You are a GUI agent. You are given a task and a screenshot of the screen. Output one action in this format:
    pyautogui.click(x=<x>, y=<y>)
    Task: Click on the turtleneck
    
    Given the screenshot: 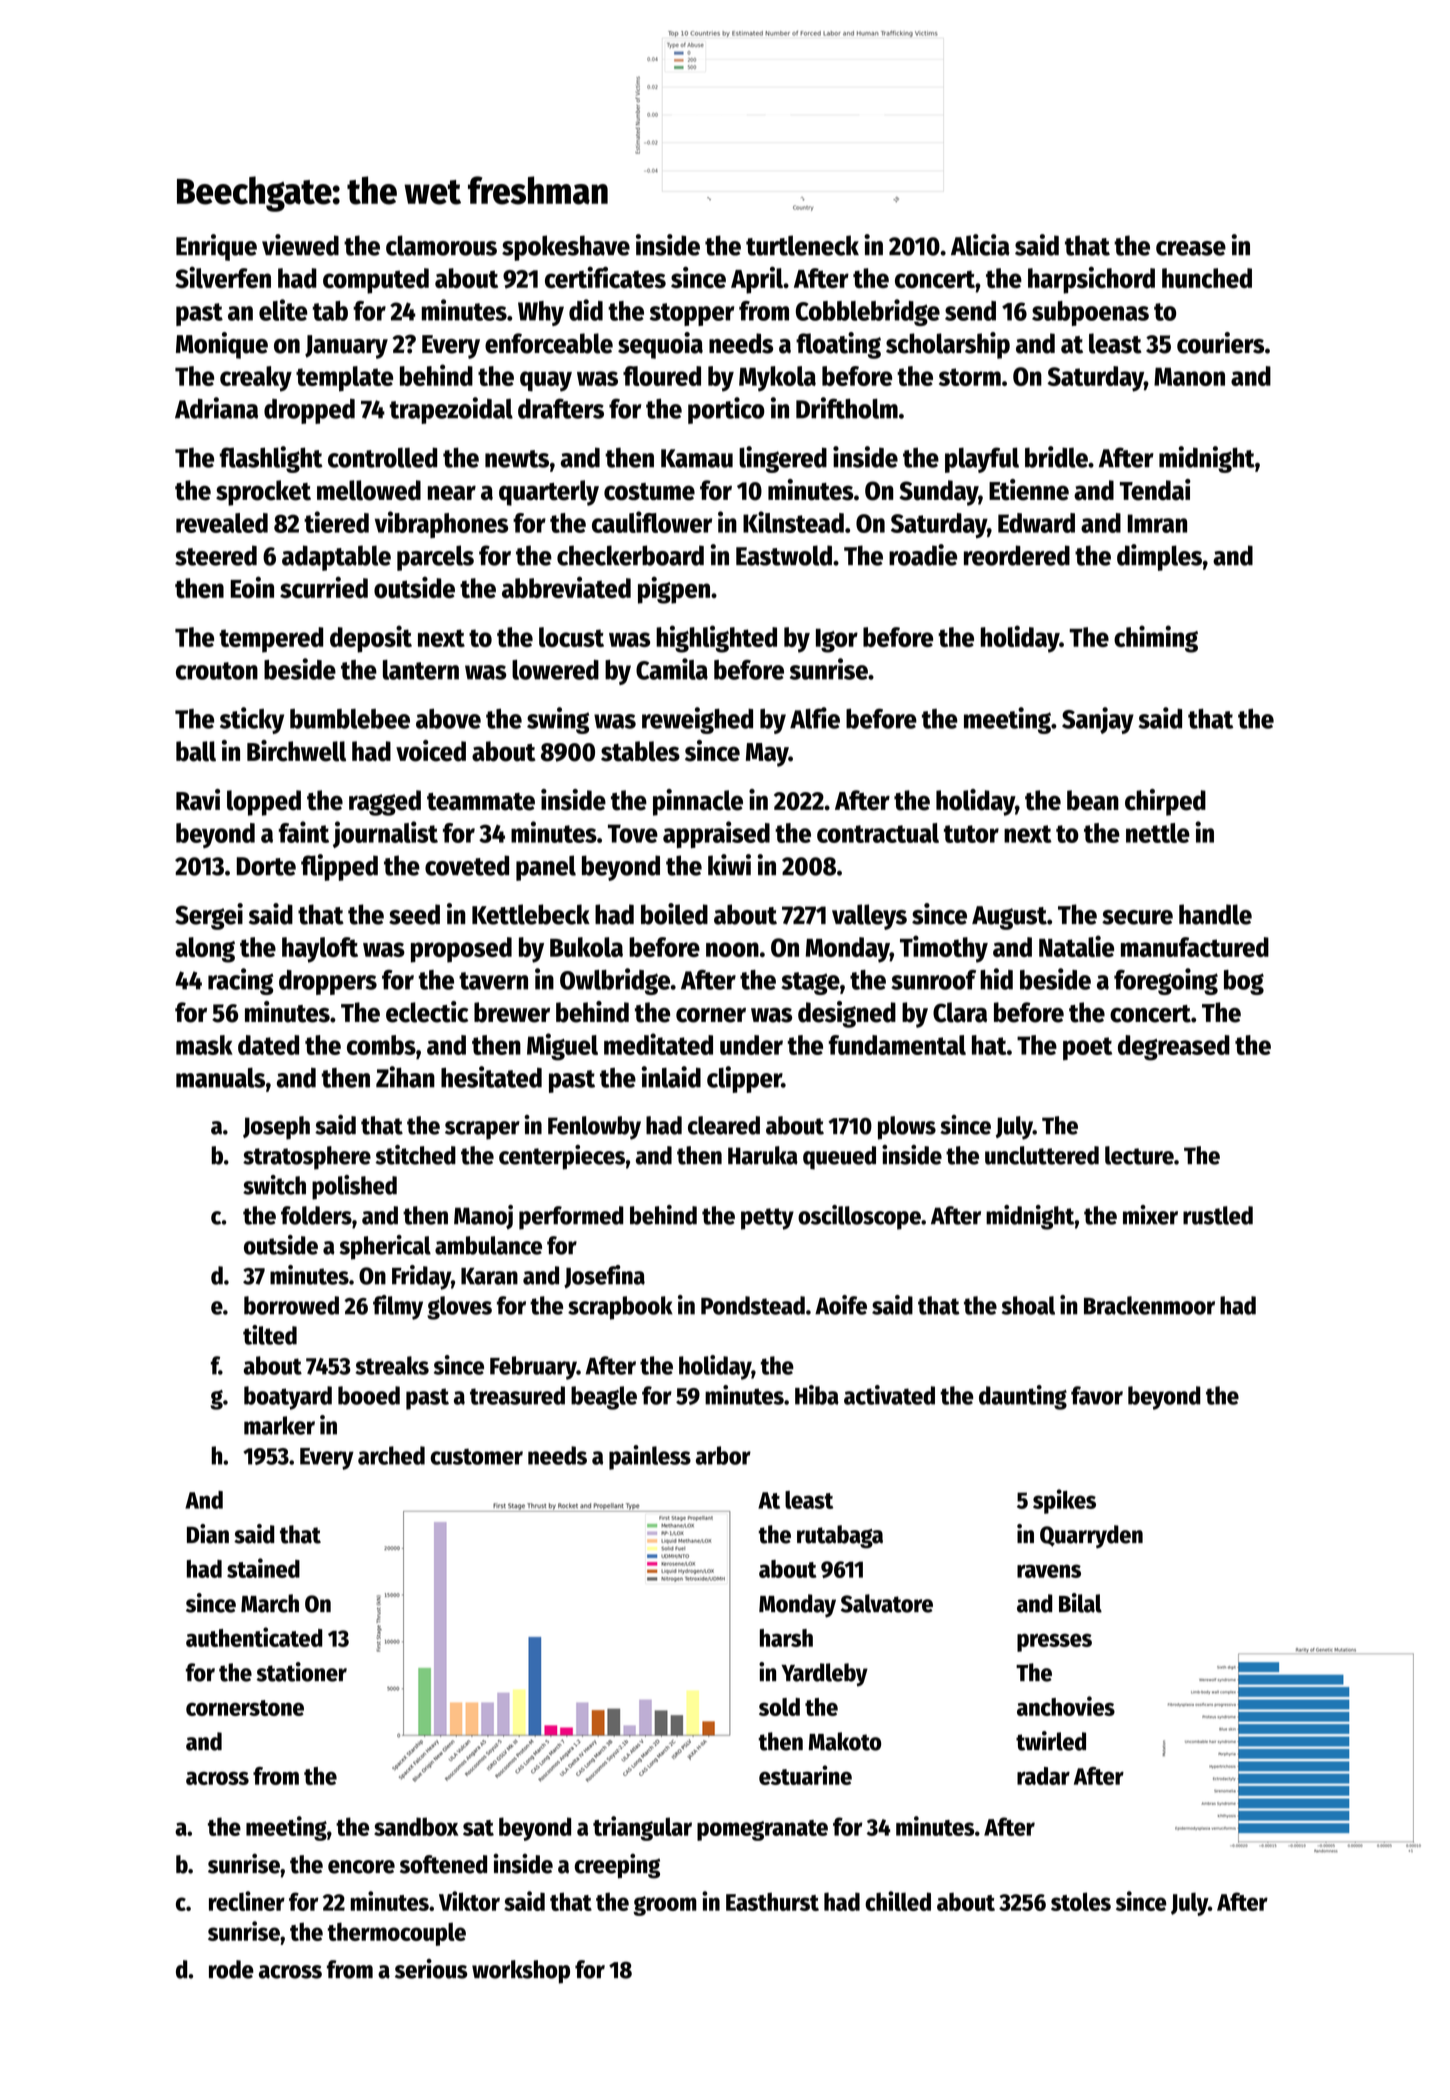 What is the action you would take?
    pyautogui.click(x=802, y=245)
